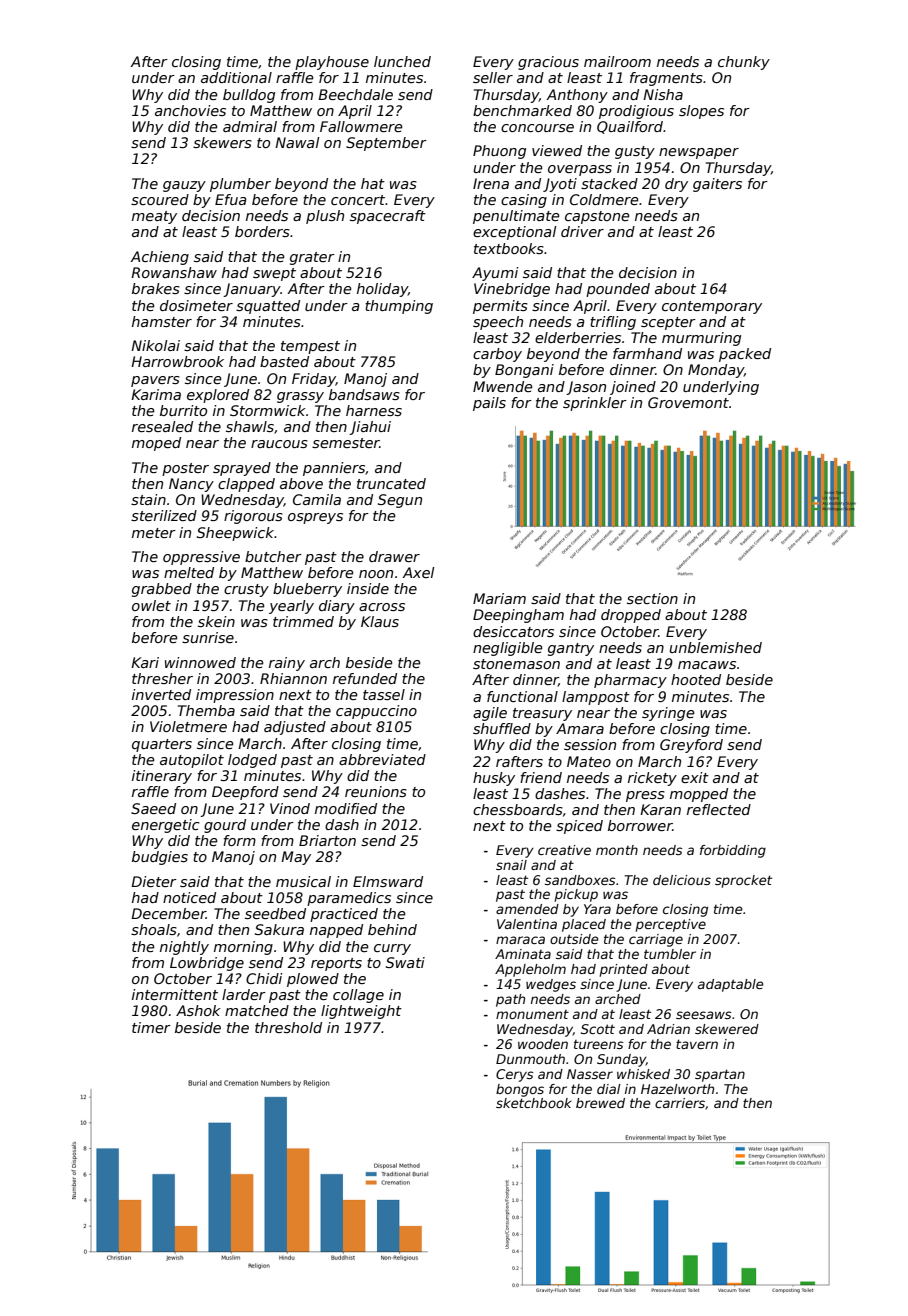  What do you see at coordinates (744, 63) in the screenshot?
I see `chunky` at bounding box center [744, 63].
